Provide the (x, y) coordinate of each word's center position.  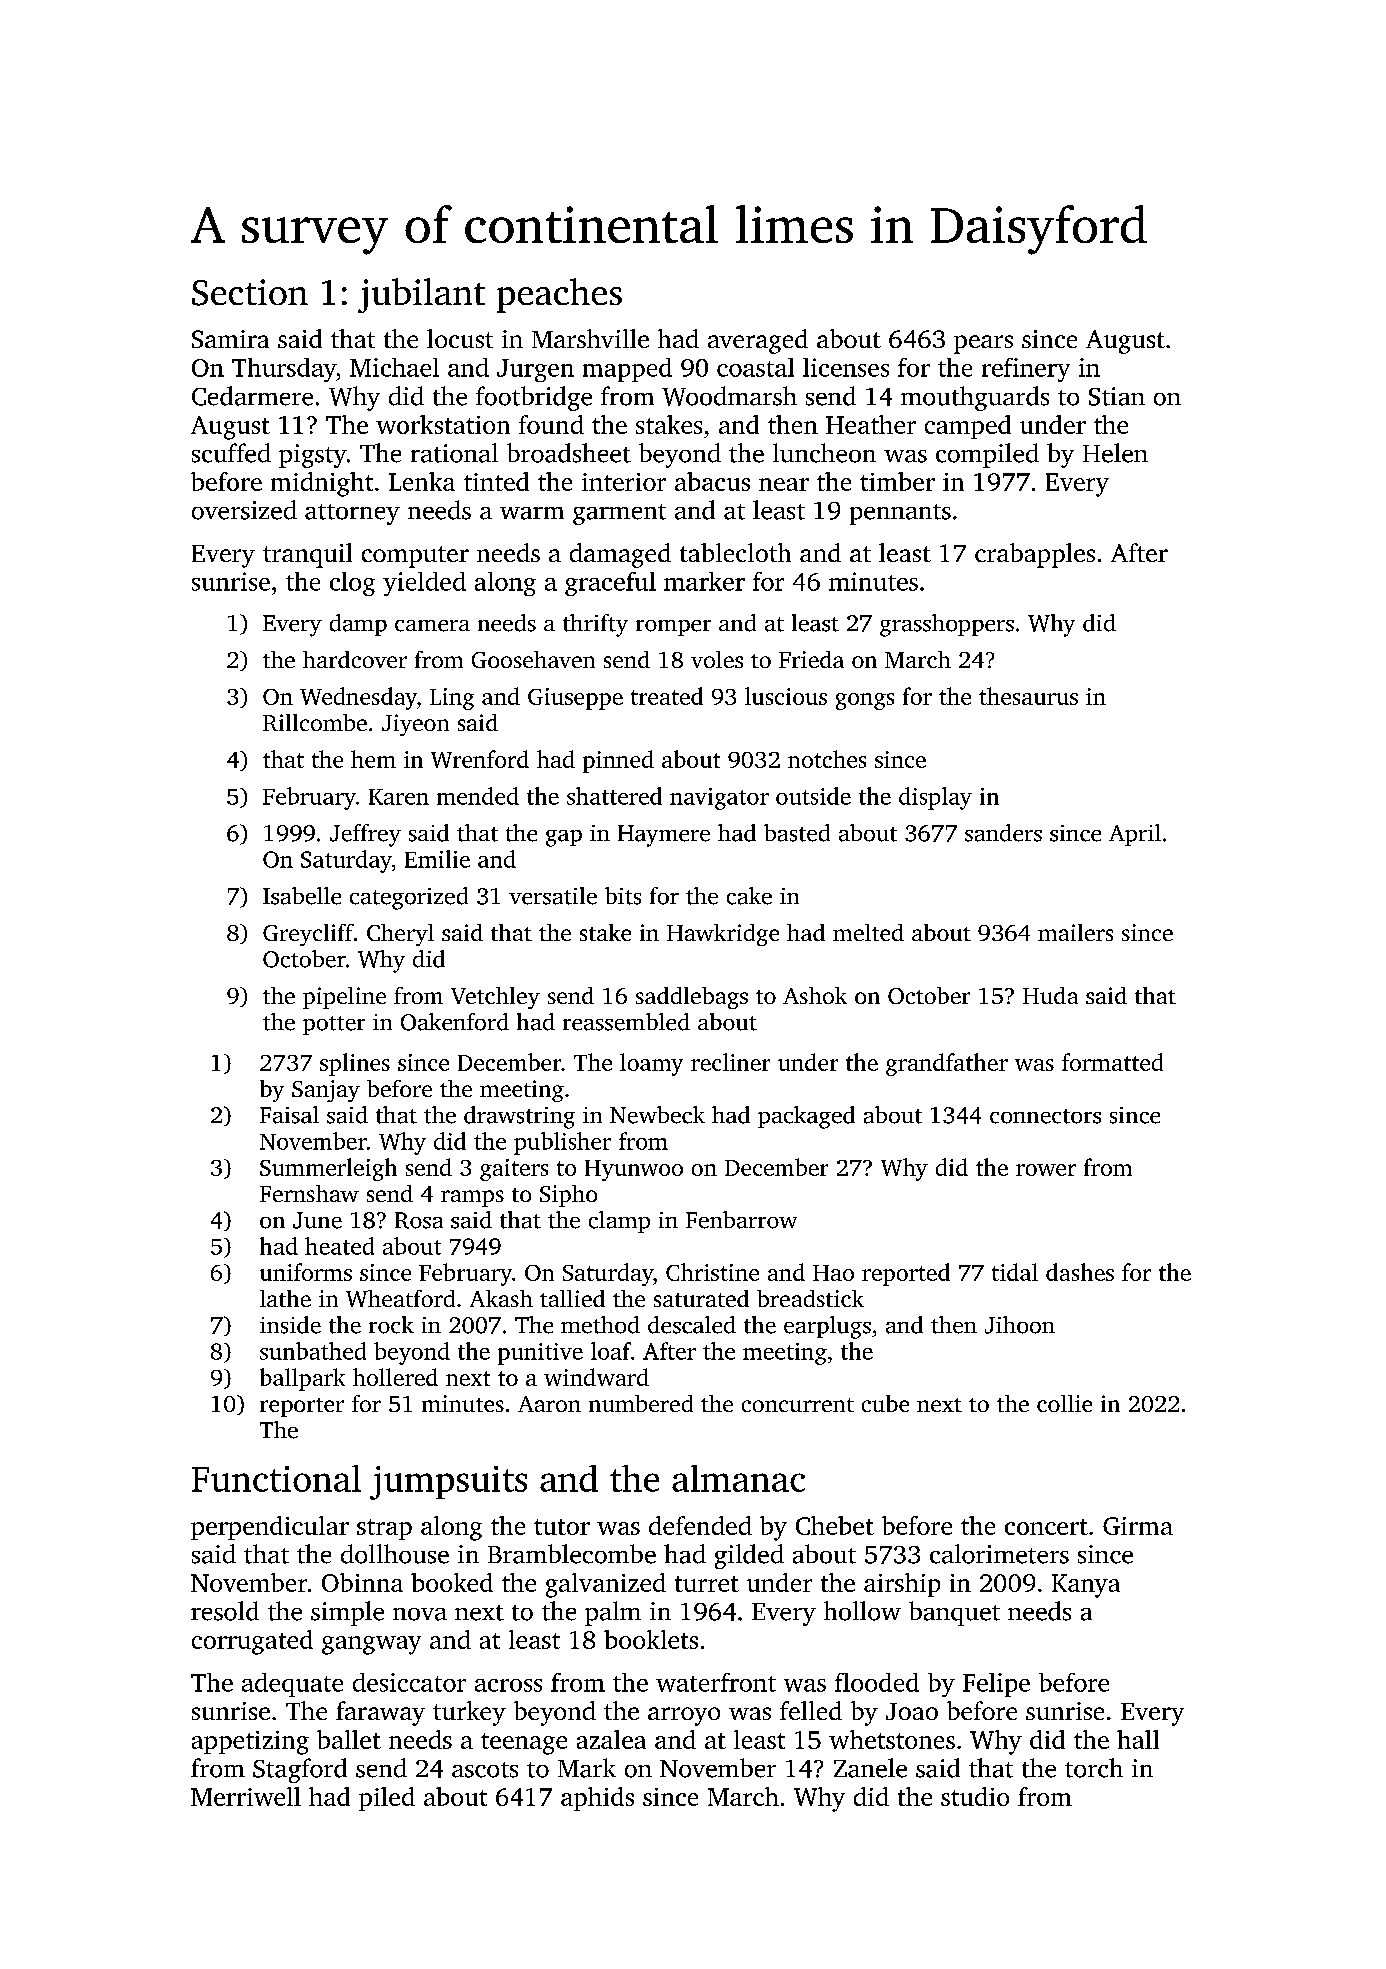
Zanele (870, 1768)
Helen (1115, 453)
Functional (276, 1478)
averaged (758, 341)
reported (906, 1274)
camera (432, 626)
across (508, 1685)
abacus (712, 481)
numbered (641, 1403)
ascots (485, 1770)
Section (250, 292)
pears (983, 344)
